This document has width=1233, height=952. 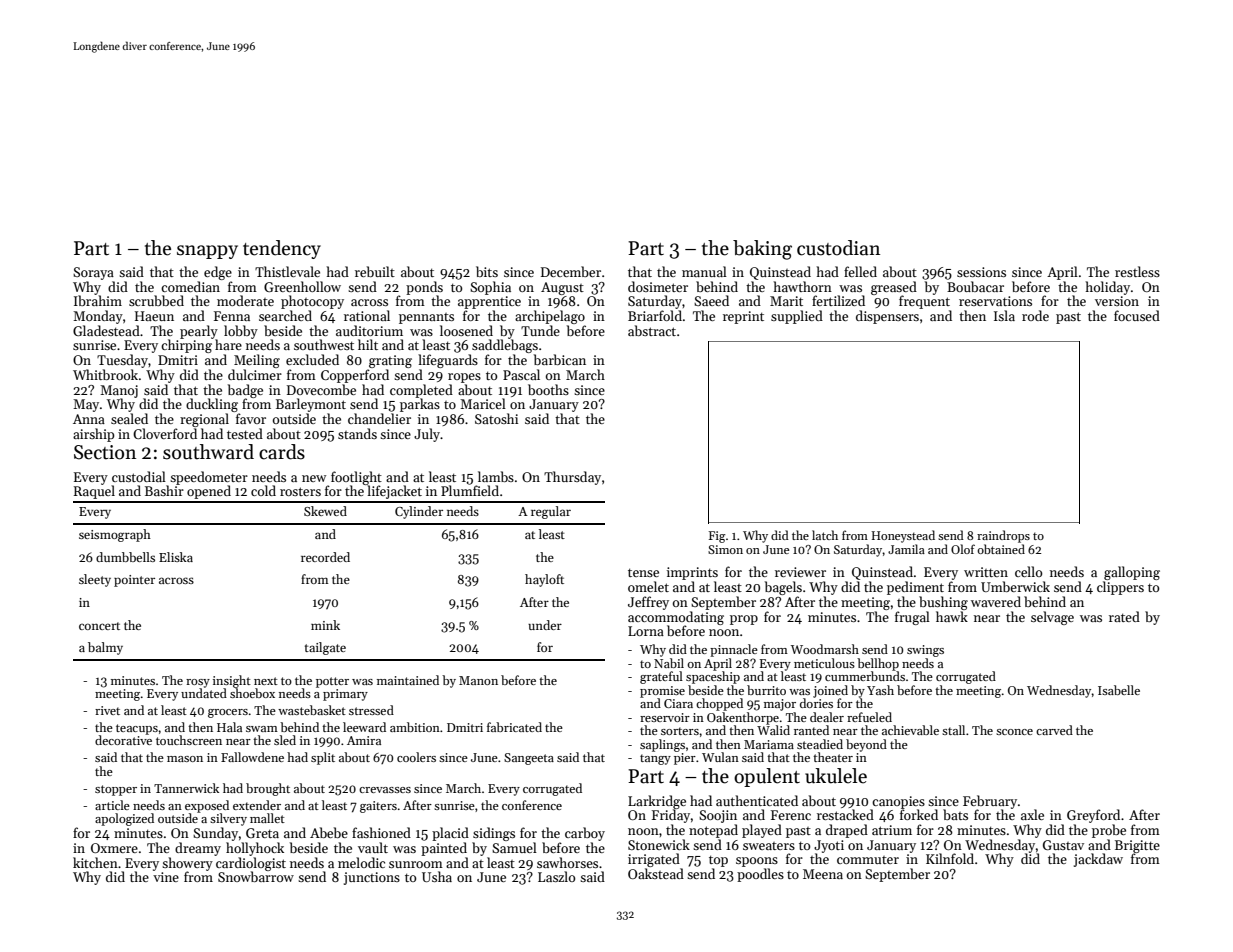 What do you see at coordinates (105, 452) in the document?
I see `Section` at bounding box center [105, 452].
